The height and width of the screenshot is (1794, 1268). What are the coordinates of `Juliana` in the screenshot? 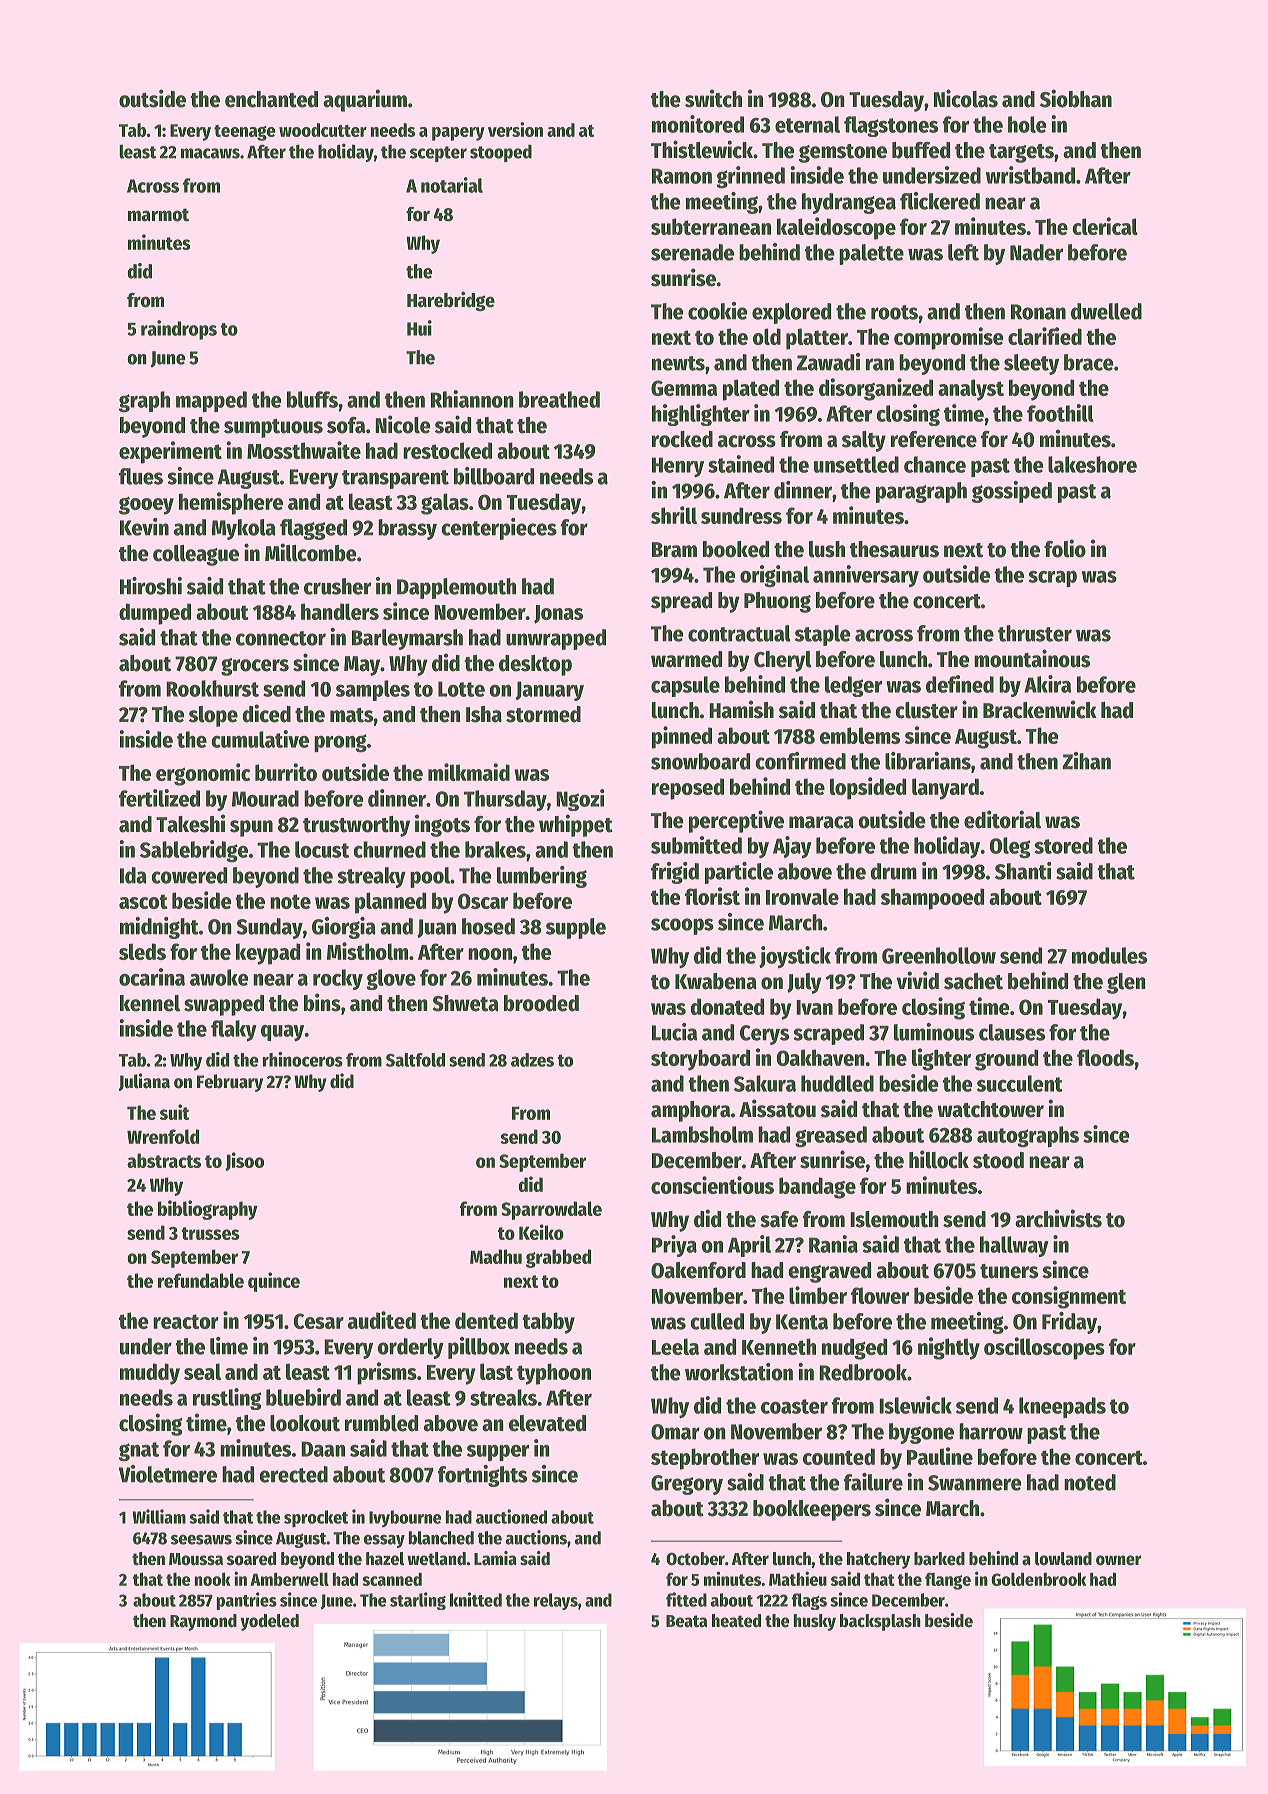 It's located at (144, 1082).
